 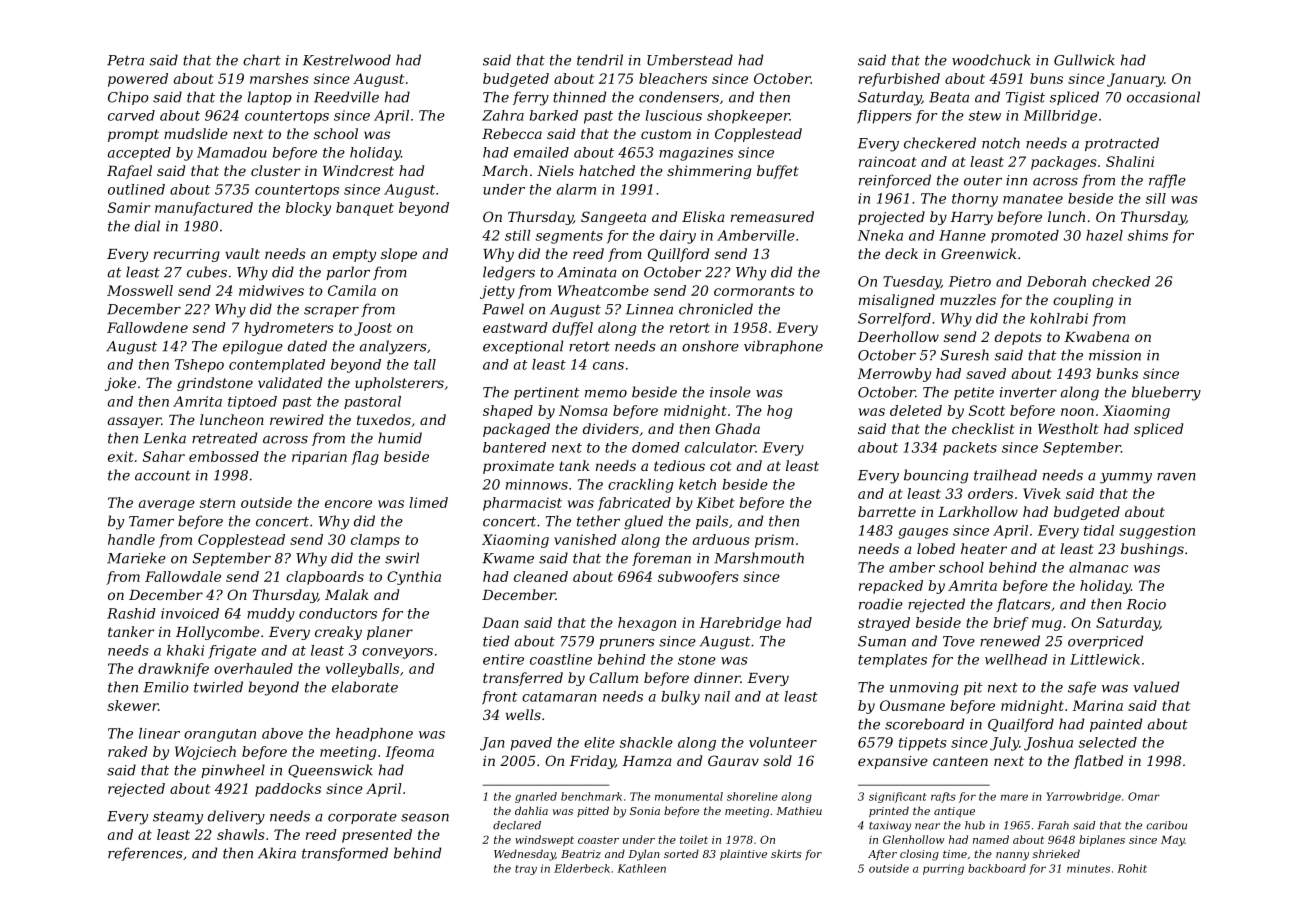 What do you see at coordinates (277, 853) in the screenshot?
I see `Akira` at bounding box center [277, 853].
